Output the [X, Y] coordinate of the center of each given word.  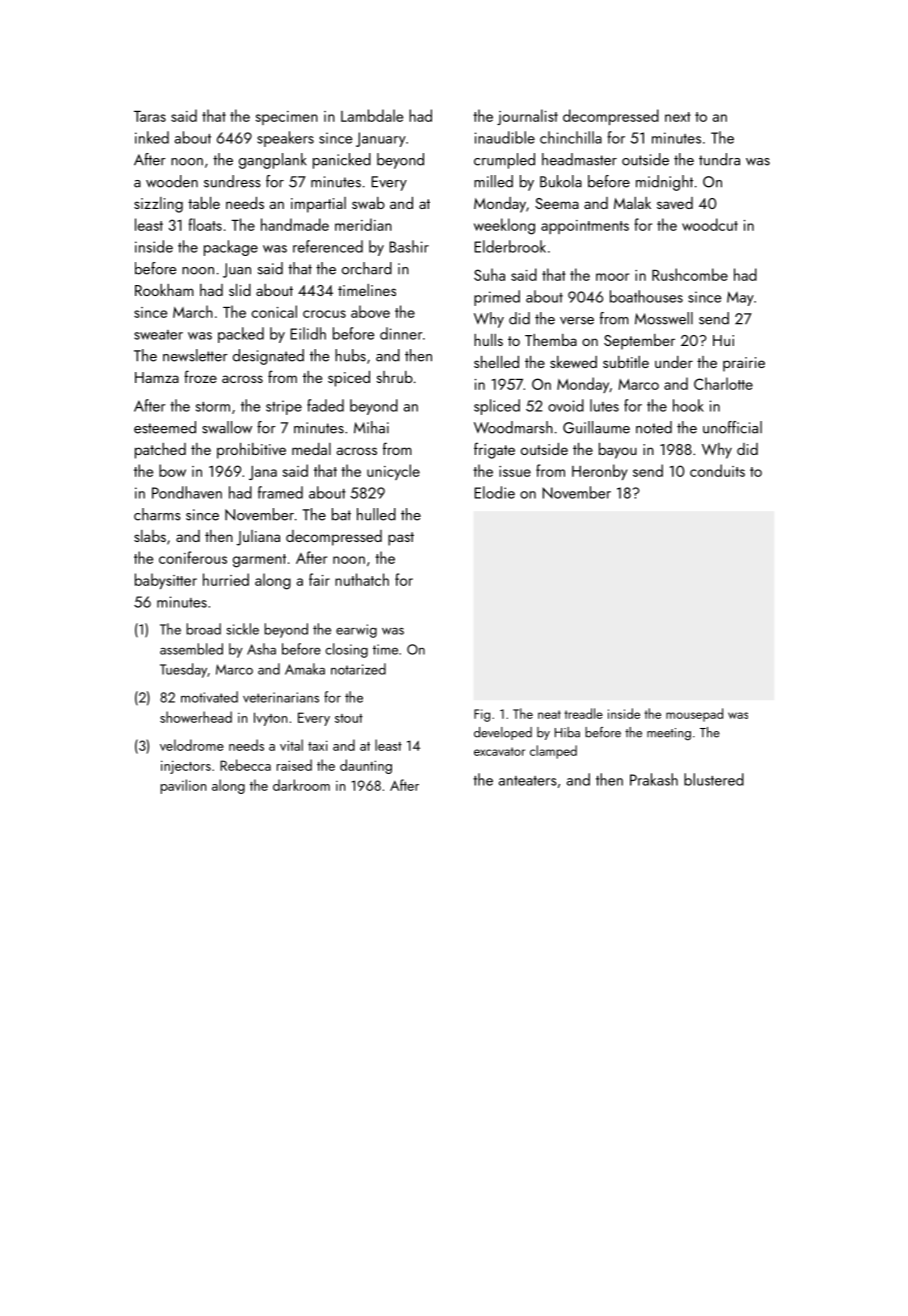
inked [152, 137]
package [231, 248]
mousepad [694, 715]
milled [493, 181]
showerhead [196, 717]
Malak [632, 203]
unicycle [393, 472]
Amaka [305, 669]
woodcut [710, 224]
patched [160, 451]
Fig [482, 715]
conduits [717, 470]
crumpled [504, 161]
